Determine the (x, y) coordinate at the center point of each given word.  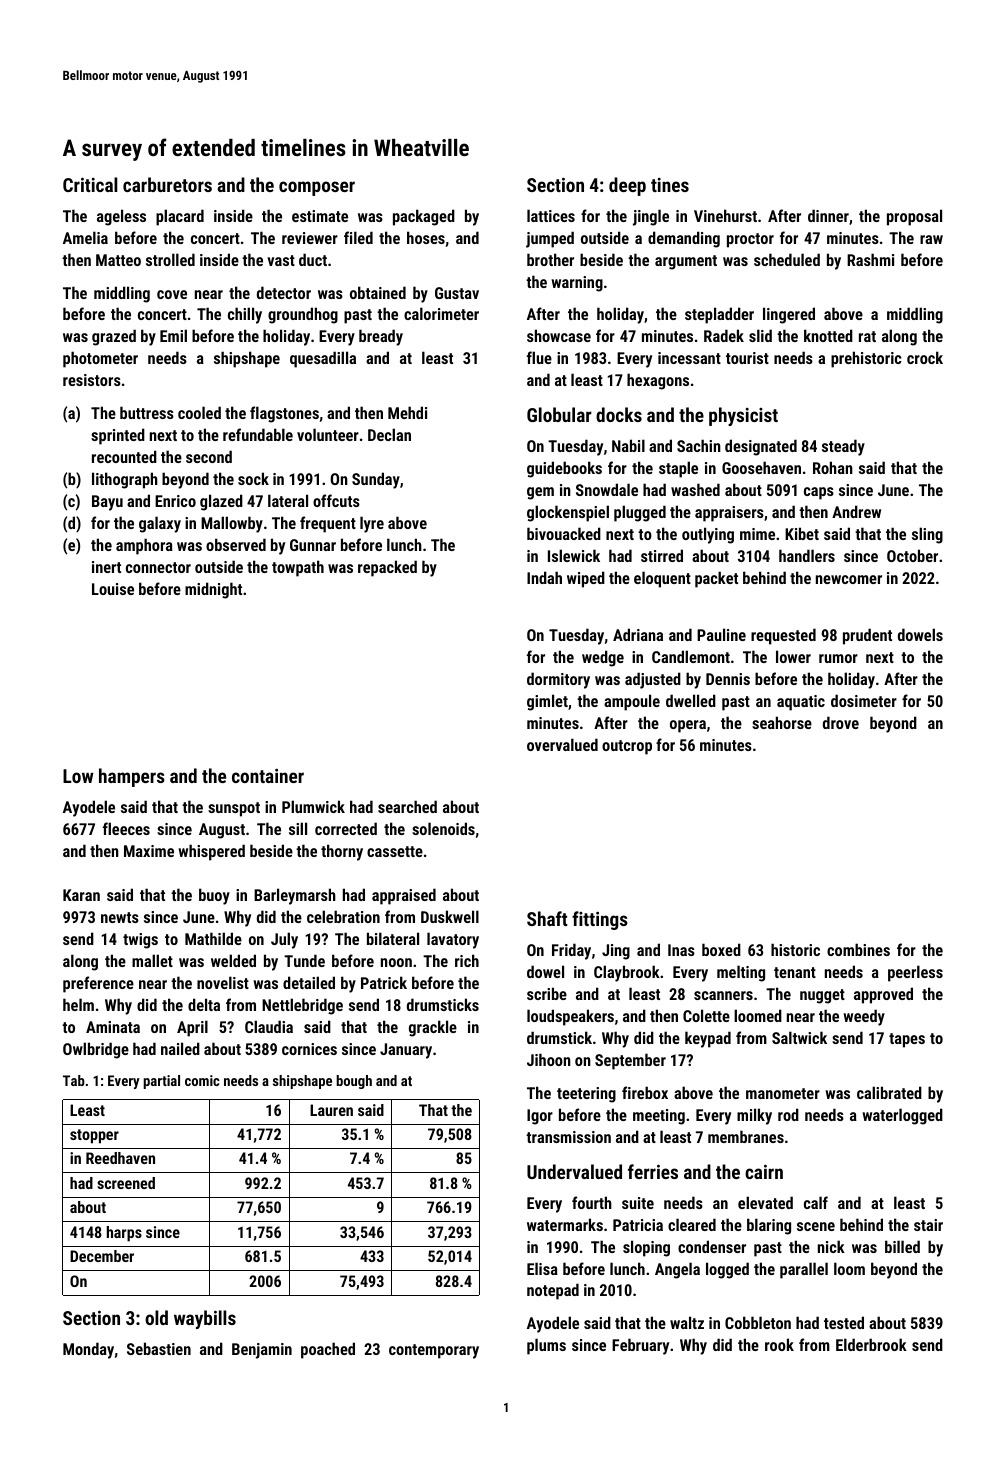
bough (354, 1082)
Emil (173, 335)
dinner (828, 215)
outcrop (627, 747)
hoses (426, 237)
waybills (205, 1319)
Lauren (331, 1110)
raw (931, 239)
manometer (783, 1093)
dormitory (558, 680)
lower (793, 656)
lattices (551, 215)
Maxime (149, 851)
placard (180, 217)
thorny (342, 852)
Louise (113, 589)
